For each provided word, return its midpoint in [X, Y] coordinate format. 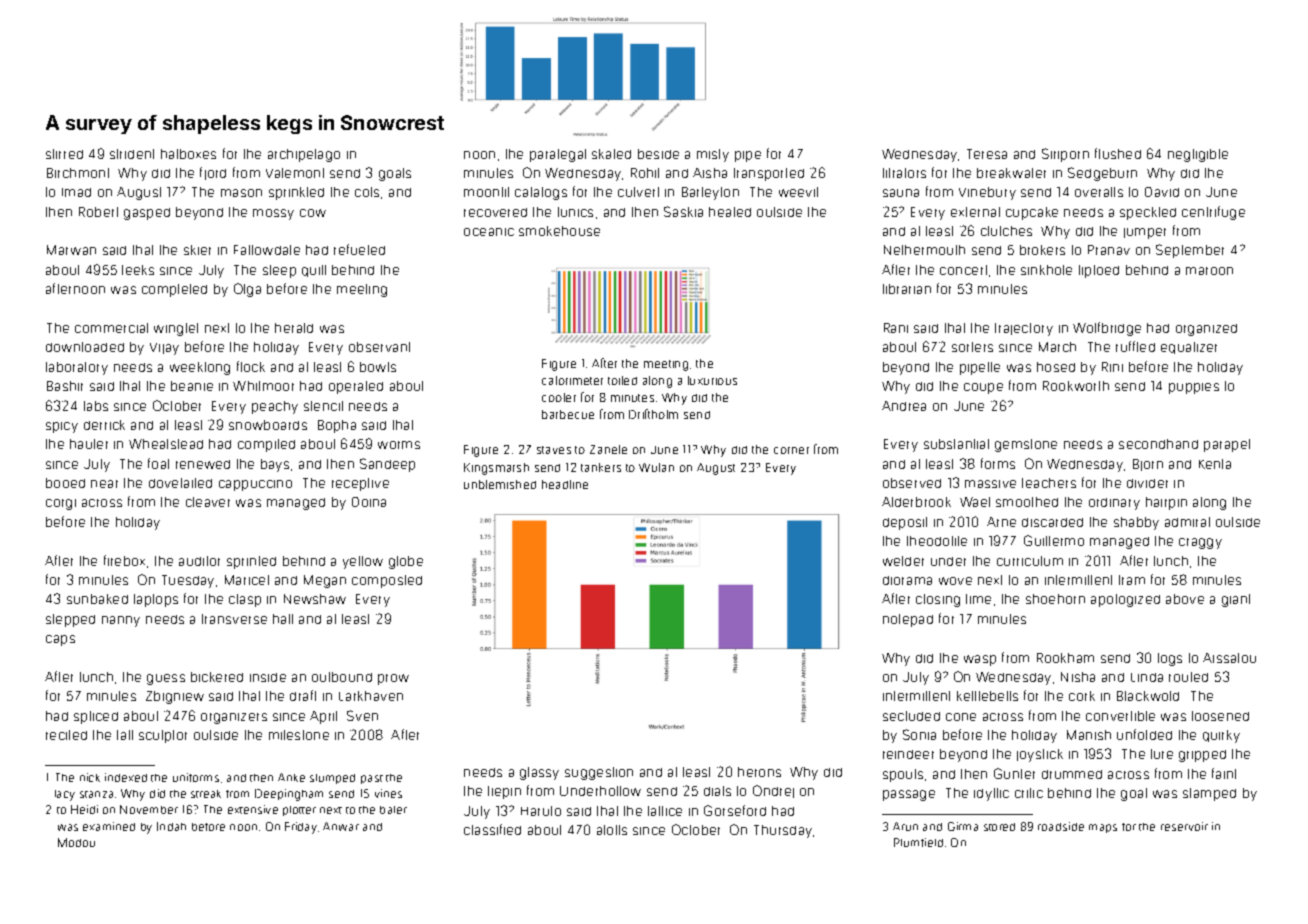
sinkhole [1046, 270]
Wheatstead [166, 444]
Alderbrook [916, 502]
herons [759, 772]
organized [1206, 330]
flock [251, 366]
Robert [98, 212]
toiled [622, 380]
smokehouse [559, 231]
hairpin [1166, 503]
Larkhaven [371, 696]
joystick [1040, 755]
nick [90, 777]
